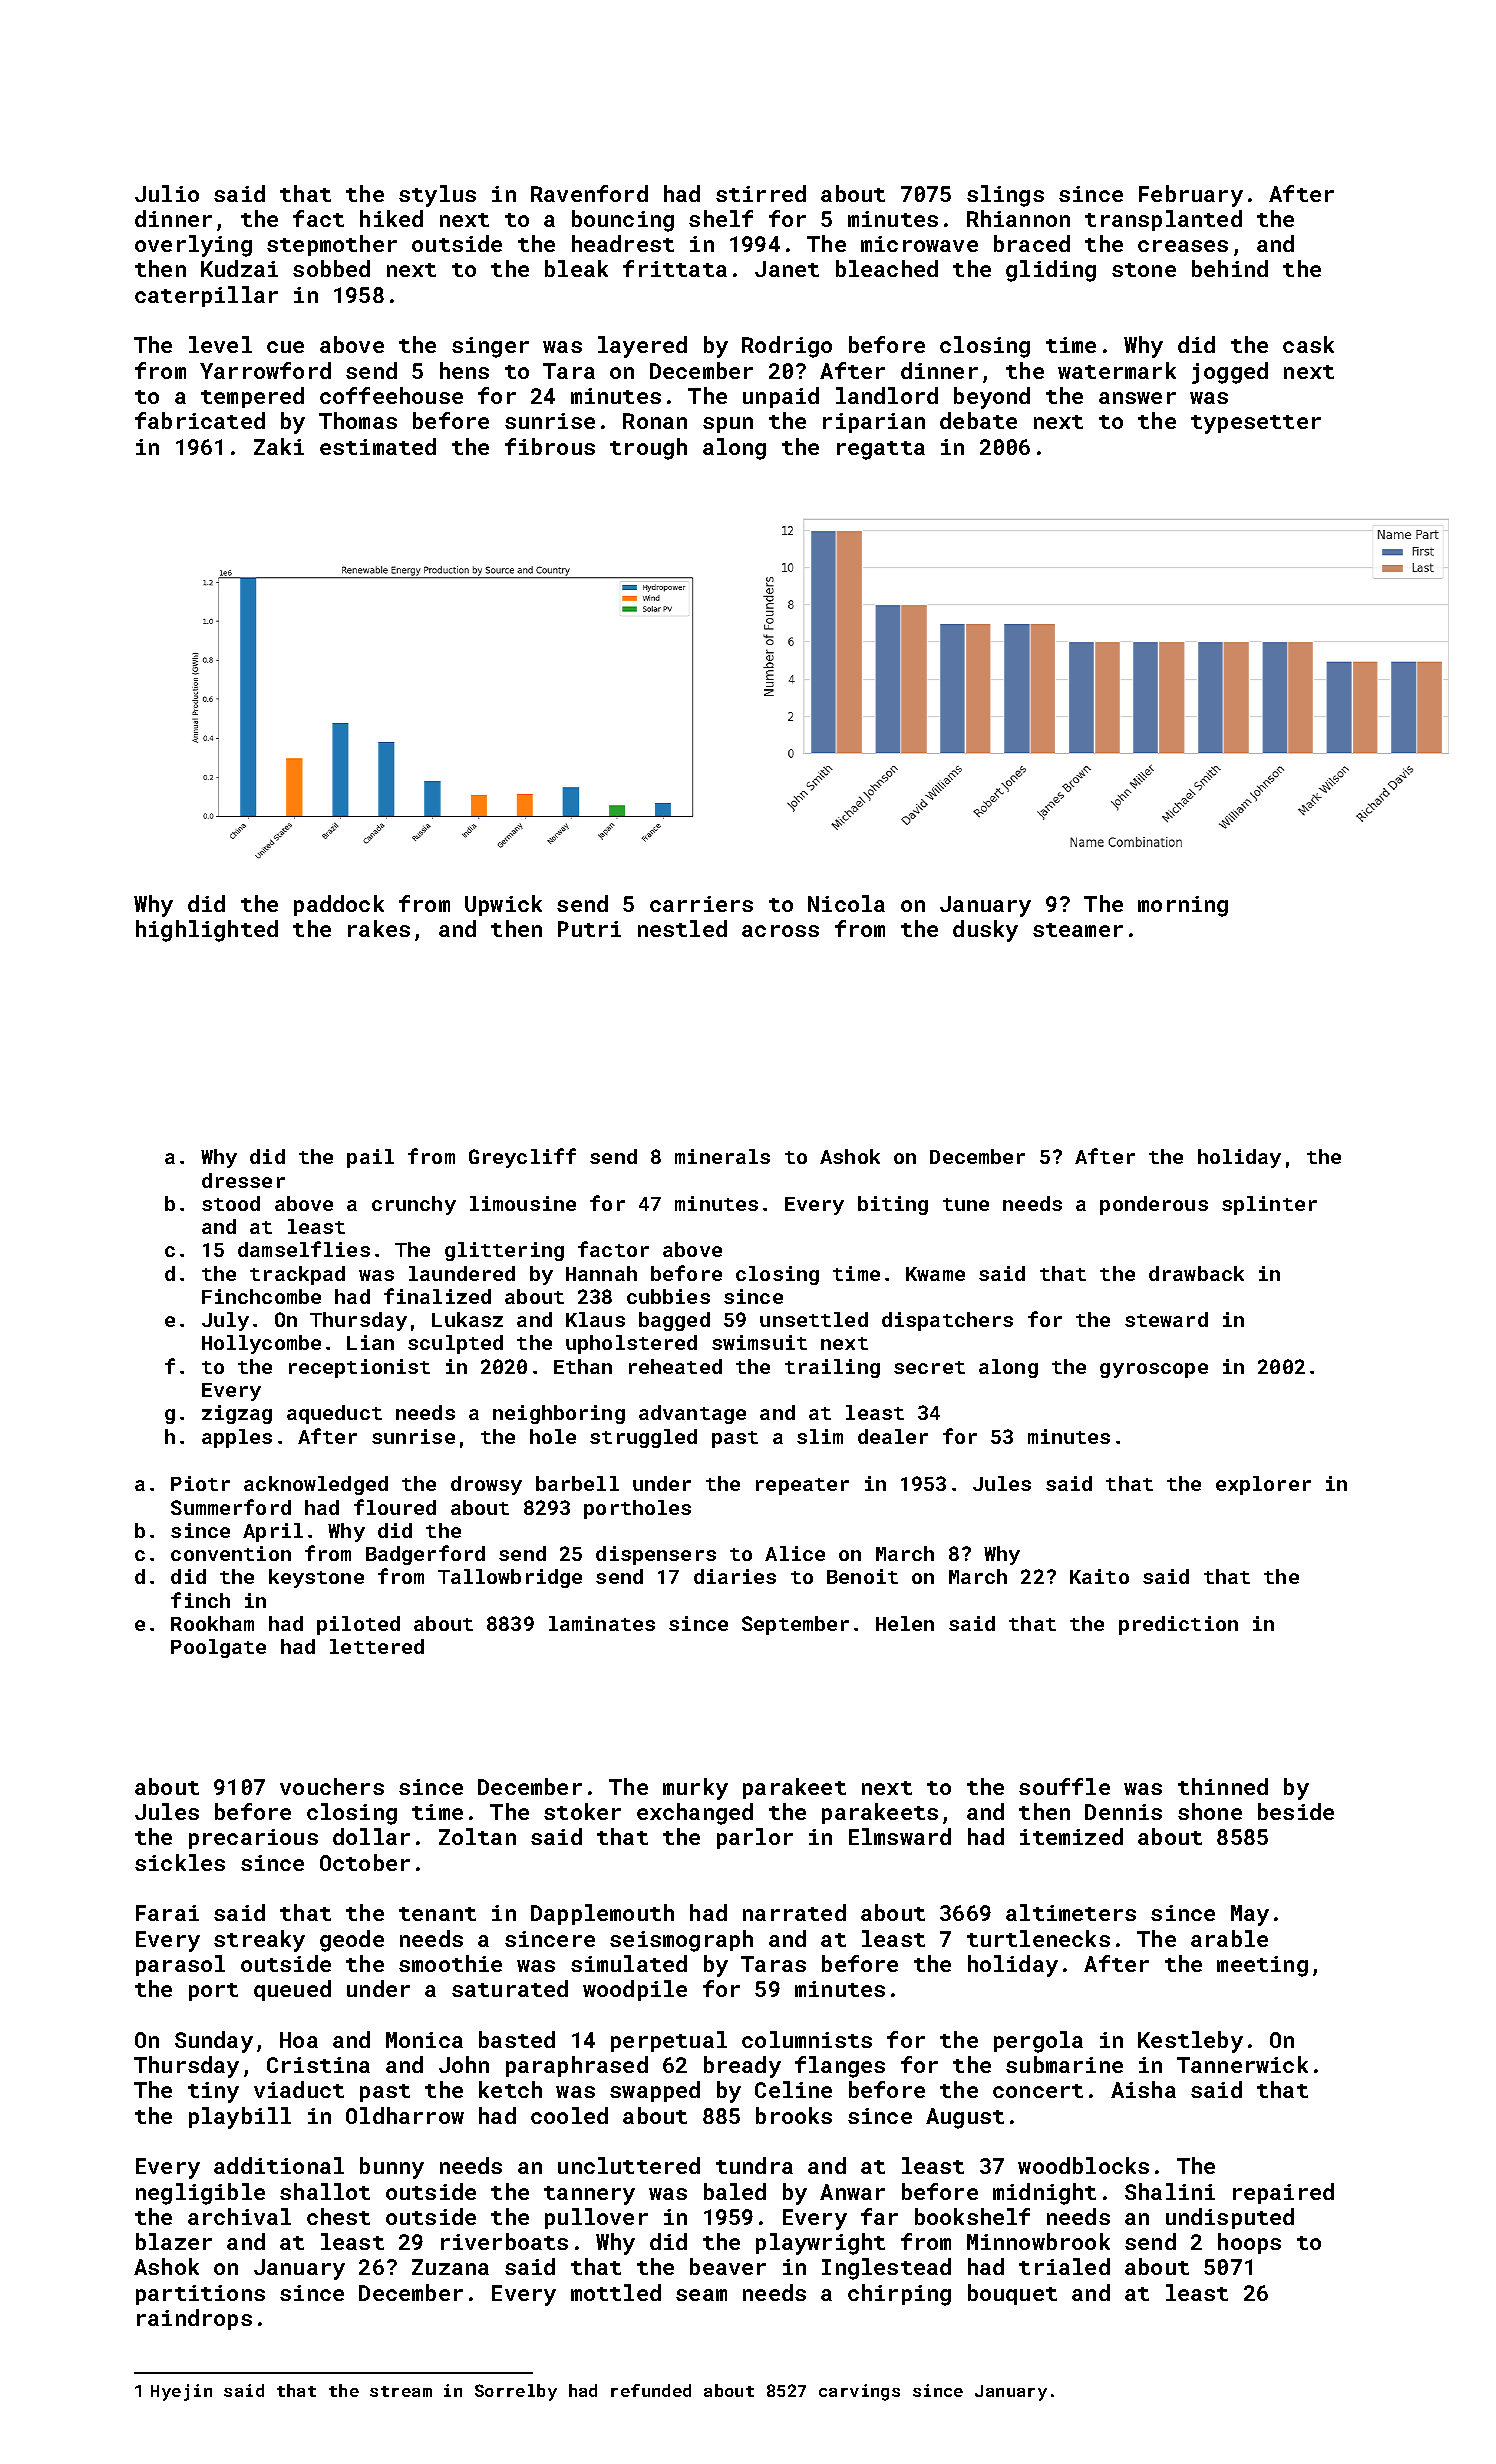  I want to click on carvings, so click(859, 2392).
